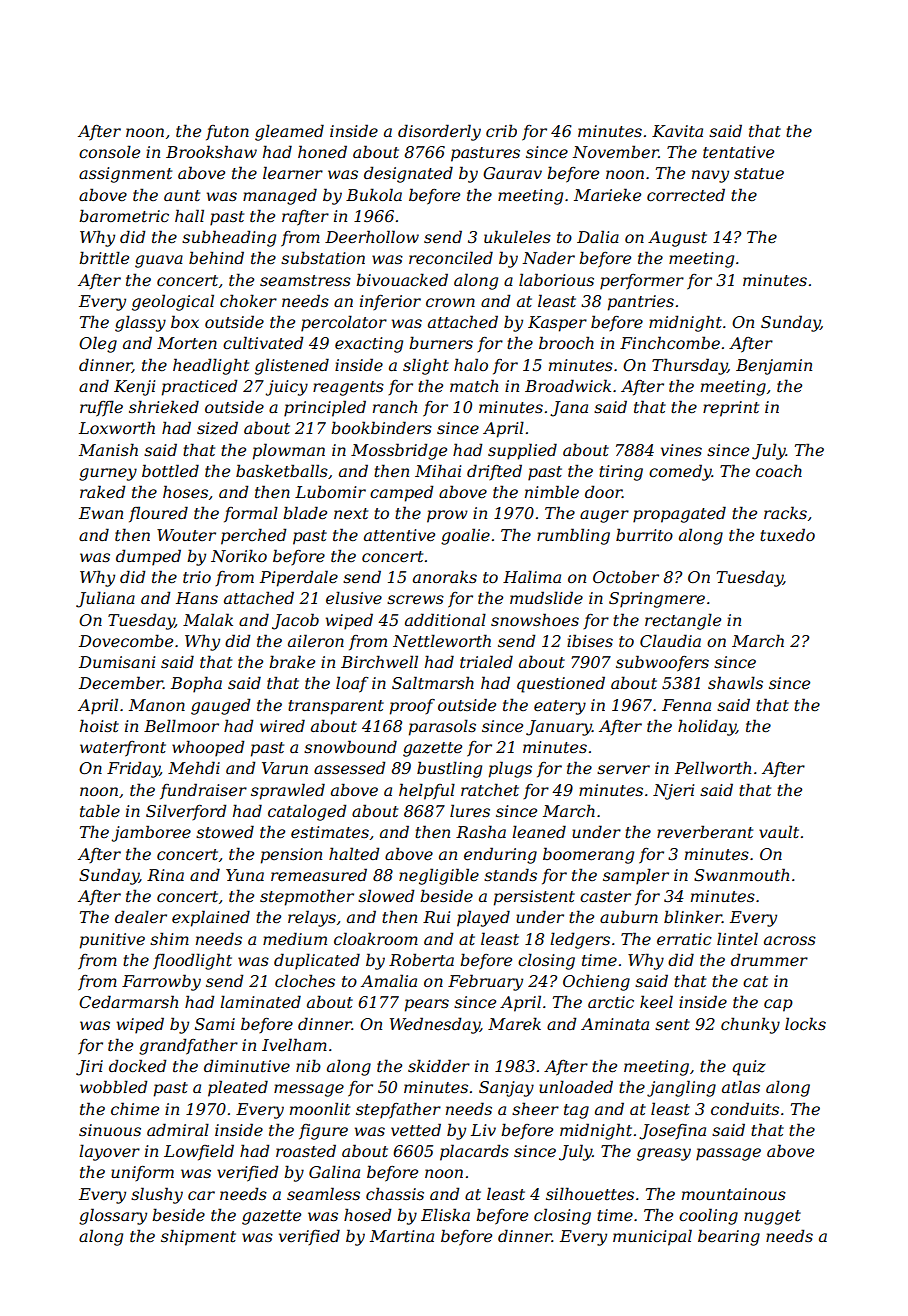 Image resolution: width=908 pixels, height=1316 pixels. I want to click on Yuna, so click(245, 875).
